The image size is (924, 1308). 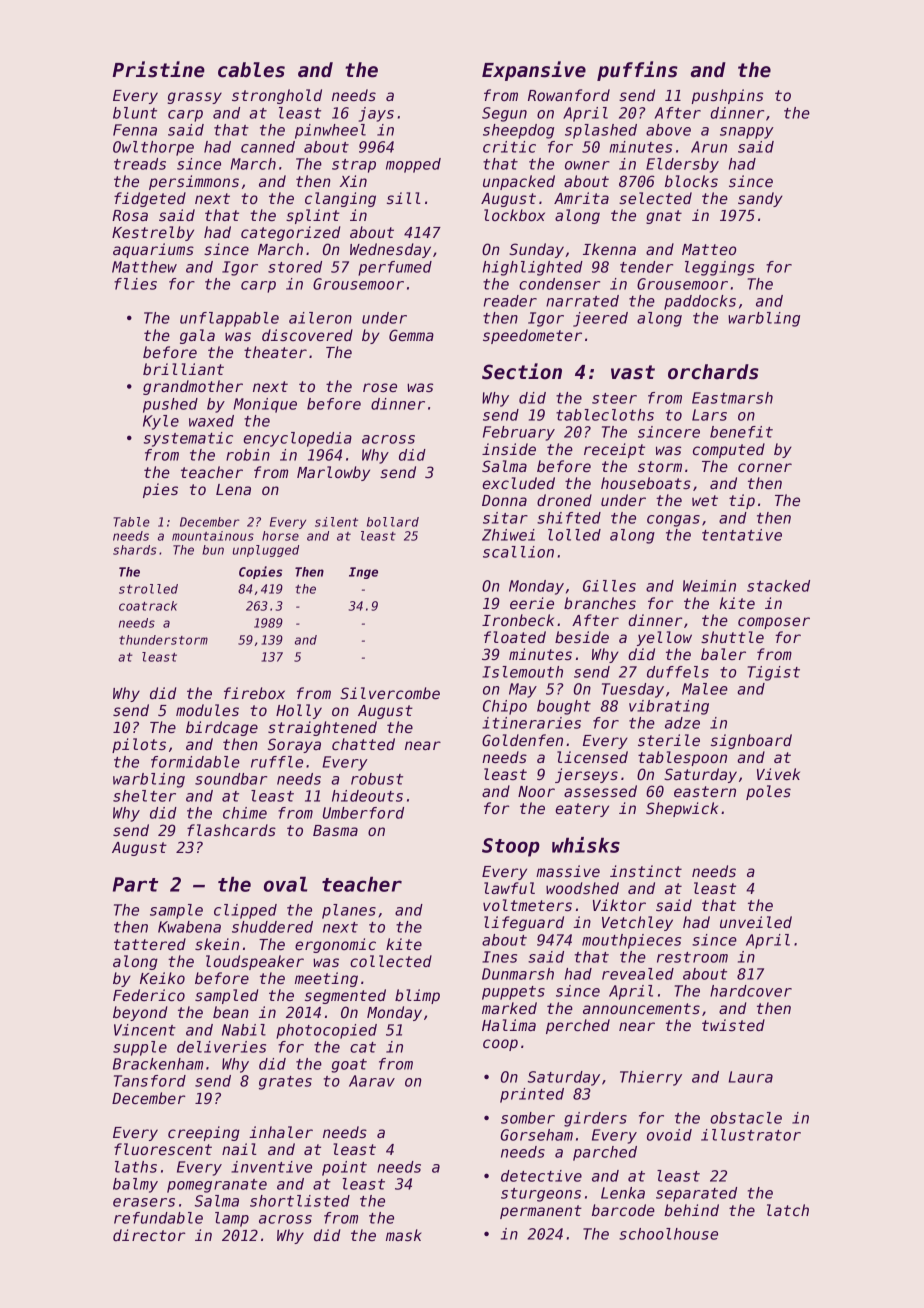 I want to click on Weimin, so click(x=709, y=586).
